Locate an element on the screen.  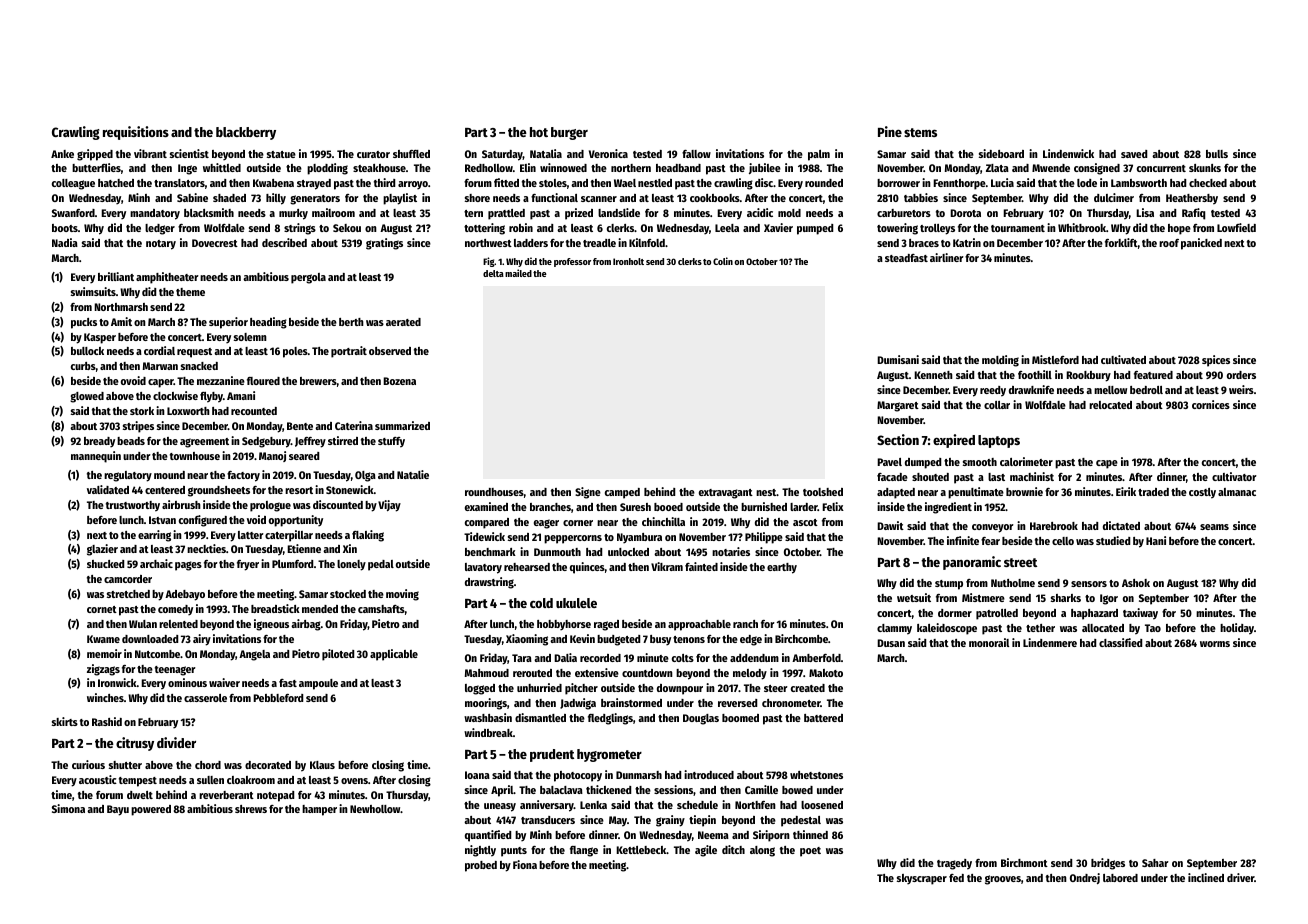
teenager is located at coordinates (175, 671).
